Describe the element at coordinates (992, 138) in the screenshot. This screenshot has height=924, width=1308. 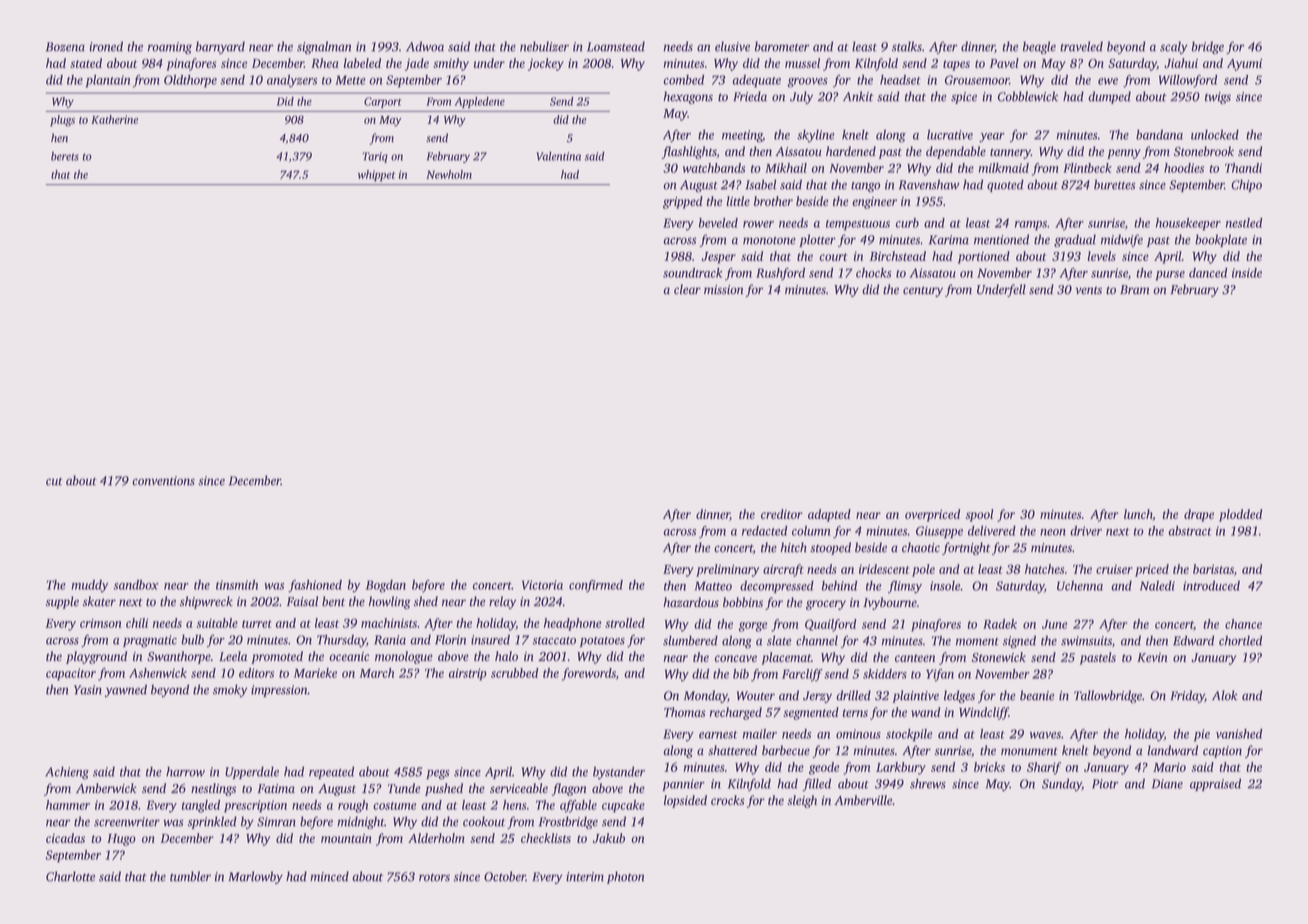
I see `year` at that location.
